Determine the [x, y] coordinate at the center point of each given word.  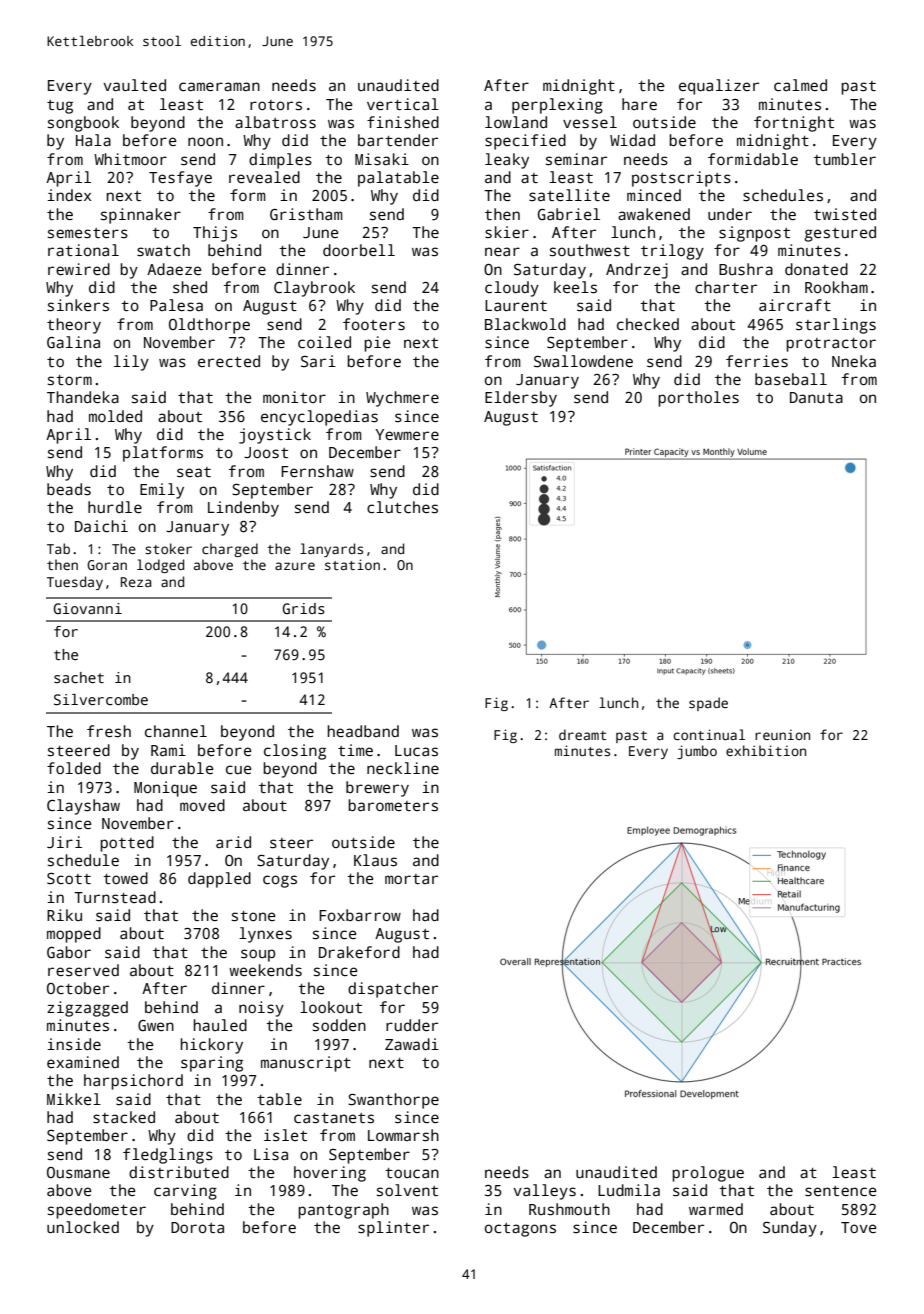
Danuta [816, 397]
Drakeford [359, 952]
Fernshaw [317, 471]
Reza [136, 582]
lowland [516, 122]
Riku [64, 915]
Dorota [197, 1227]
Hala [93, 140]
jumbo [697, 752]
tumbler [845, 159]
